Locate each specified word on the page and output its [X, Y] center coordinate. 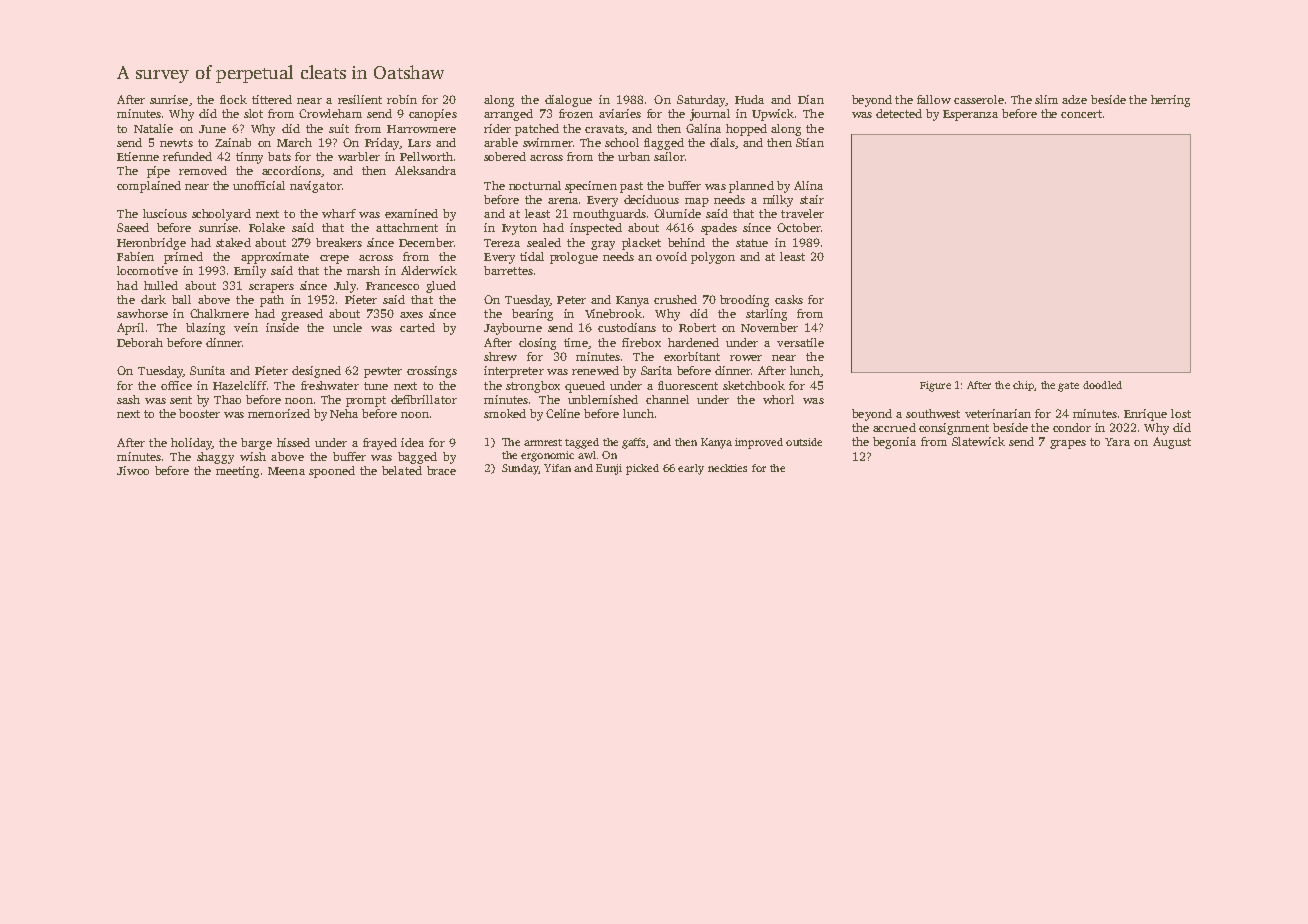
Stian [810, 142]
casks [789, 299]
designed [316, 372]
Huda [749, 99]
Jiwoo [133, 470]
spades [719, 229]
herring [1170, 101]
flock [233, 99]
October [799, 227]
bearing [532, 315]
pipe [158, 172]
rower [746, 358]
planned [751, 187]
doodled [1102, 385]
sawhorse [142, 313]
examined [411, 213]
